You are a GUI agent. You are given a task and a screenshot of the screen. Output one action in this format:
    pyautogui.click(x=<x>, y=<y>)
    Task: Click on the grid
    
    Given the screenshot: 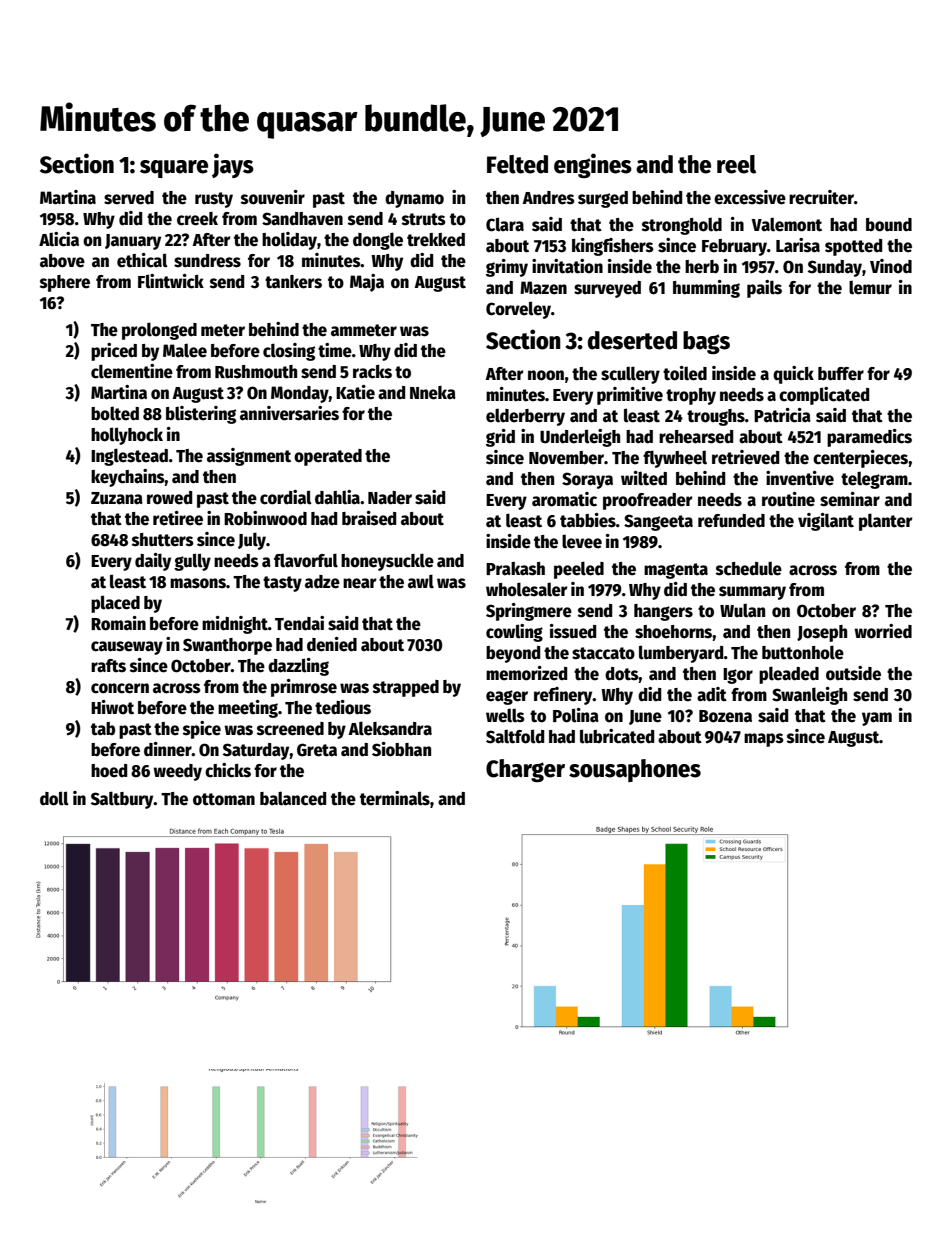 What is the action you would take?
    pyautogui.click(x=500, y=438)
